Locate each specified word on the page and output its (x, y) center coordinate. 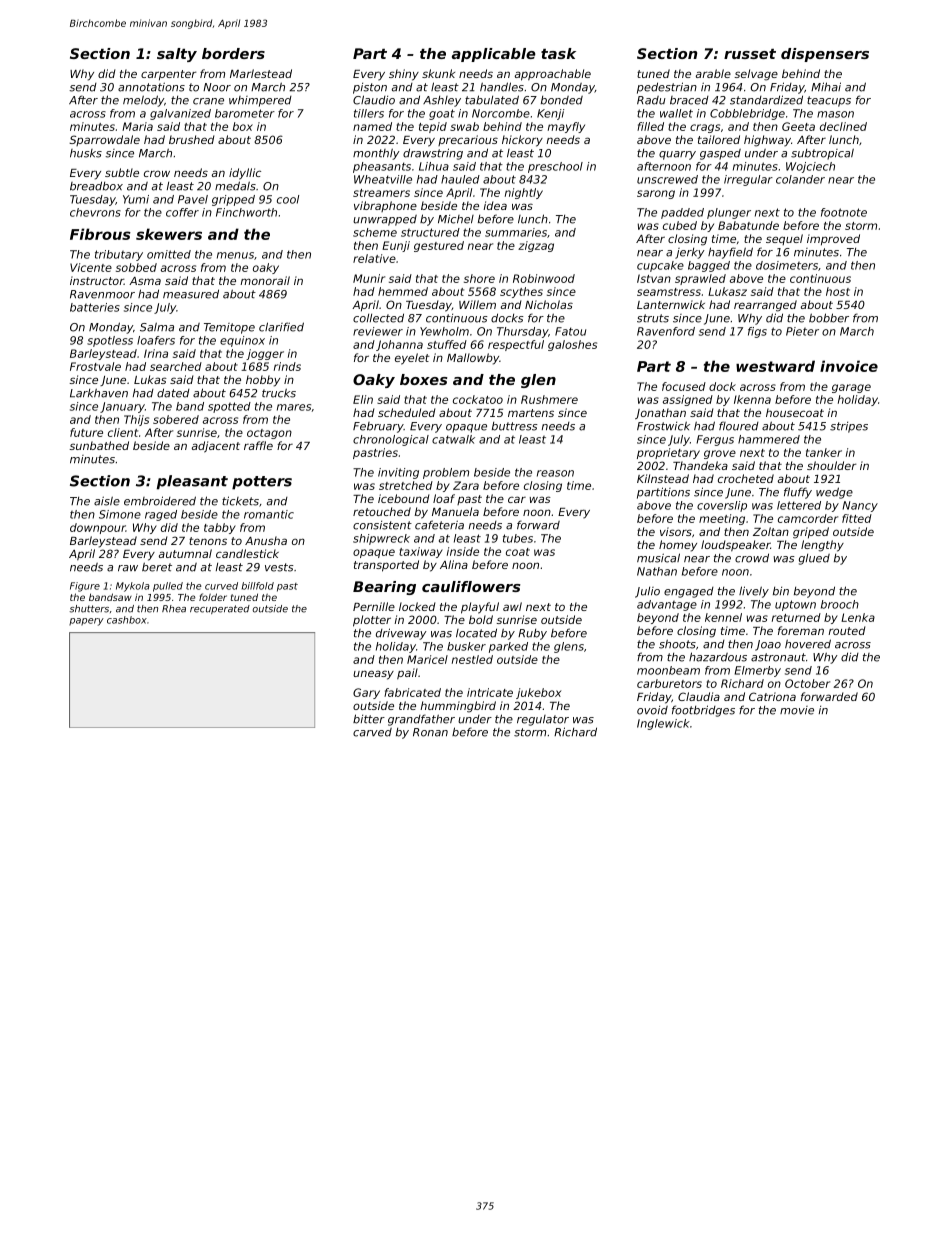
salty (177, 55)
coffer (182, 212)
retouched (382, 511)
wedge (834, 493)
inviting (398, 473)
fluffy (798, 493)
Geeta (798, 126)
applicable (494, 55)
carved (372, 732)
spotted (229, 407)
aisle (107, 501)
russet (750, 54)
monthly (376, 154)
